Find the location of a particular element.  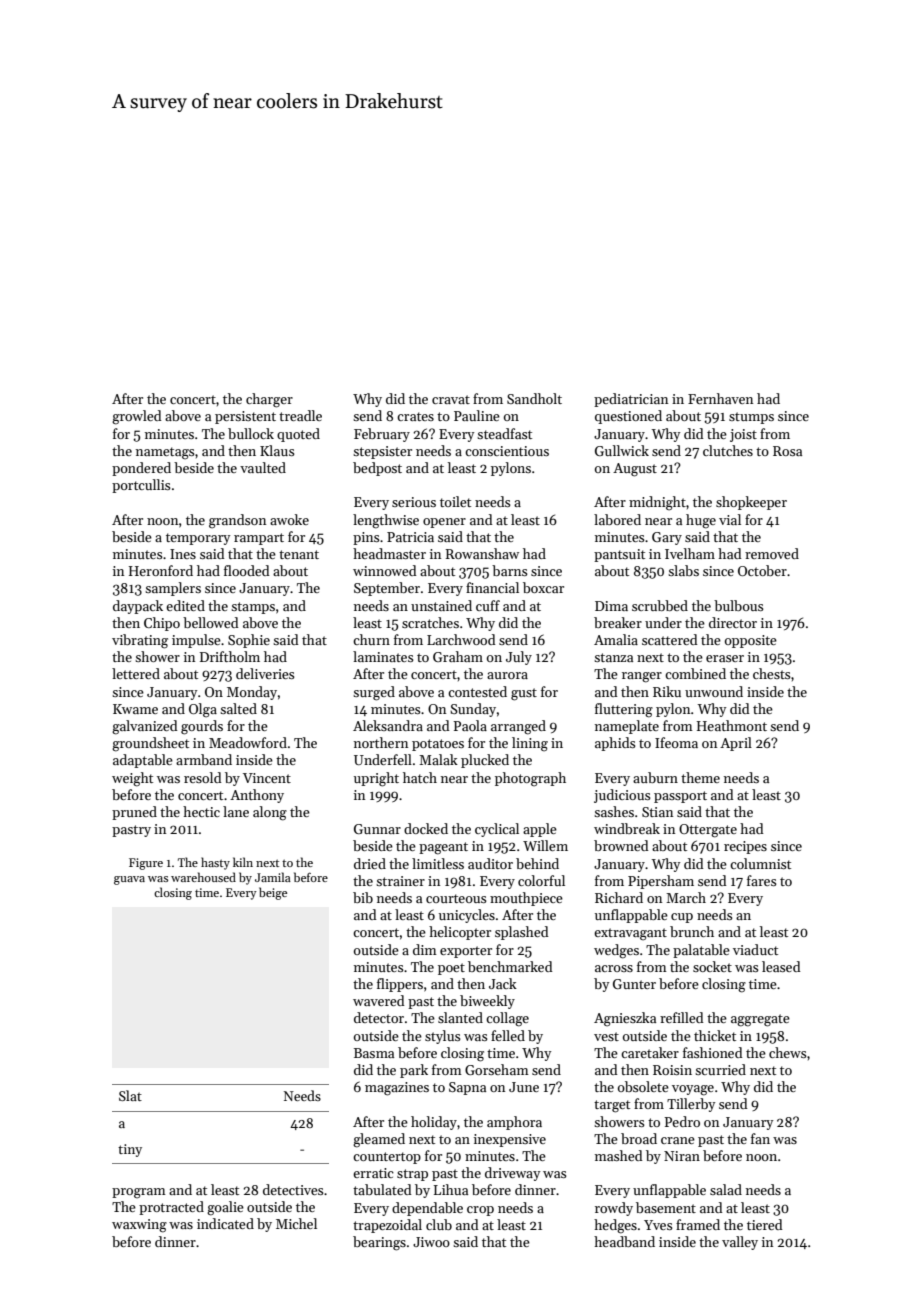

nametags is located at coordinates (165, 453).
